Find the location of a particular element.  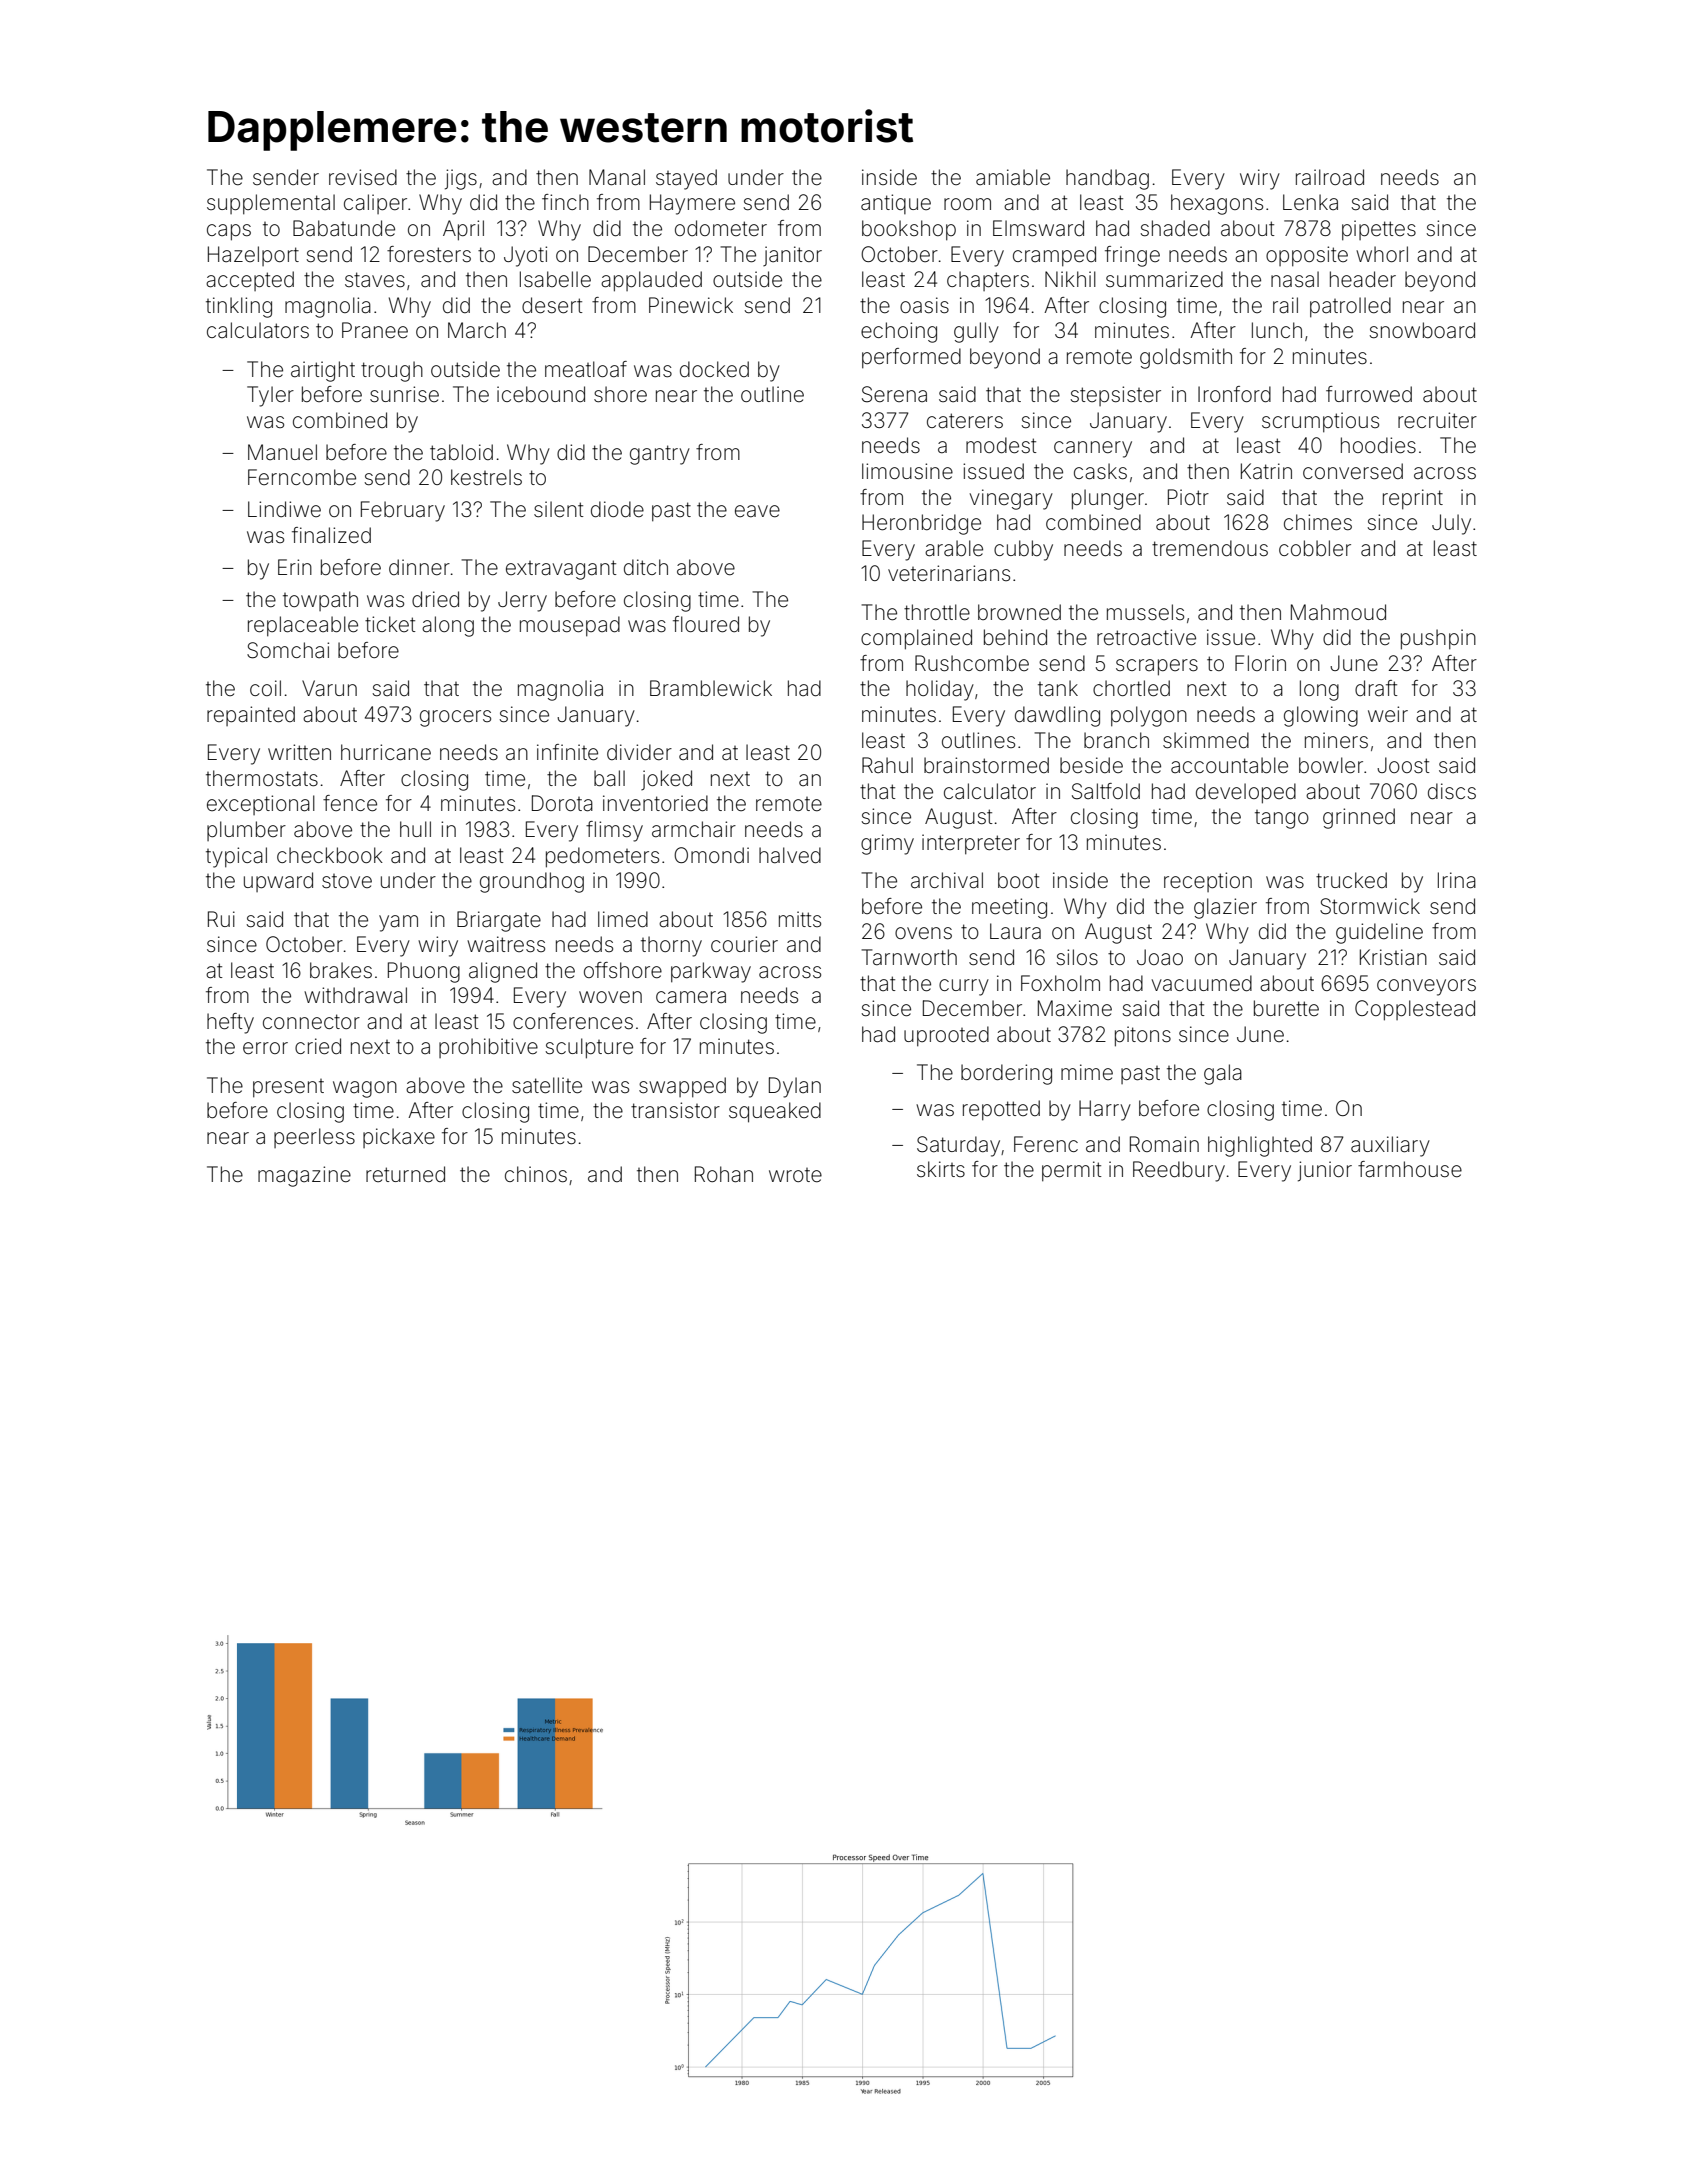

amiable is located at coordinates (1013, 177).
